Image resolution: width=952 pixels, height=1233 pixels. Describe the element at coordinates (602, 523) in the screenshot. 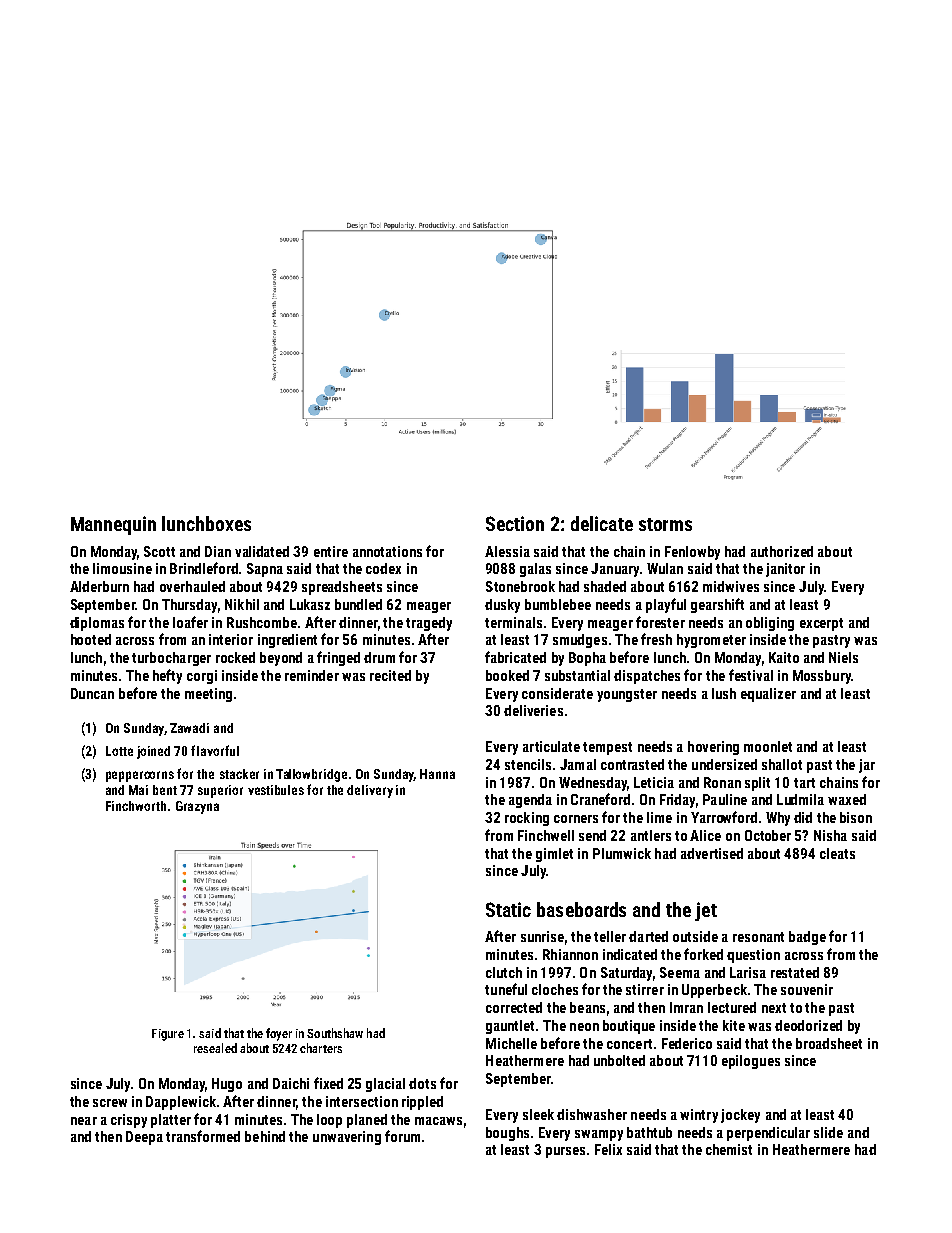

I see `delicate` at that location.
